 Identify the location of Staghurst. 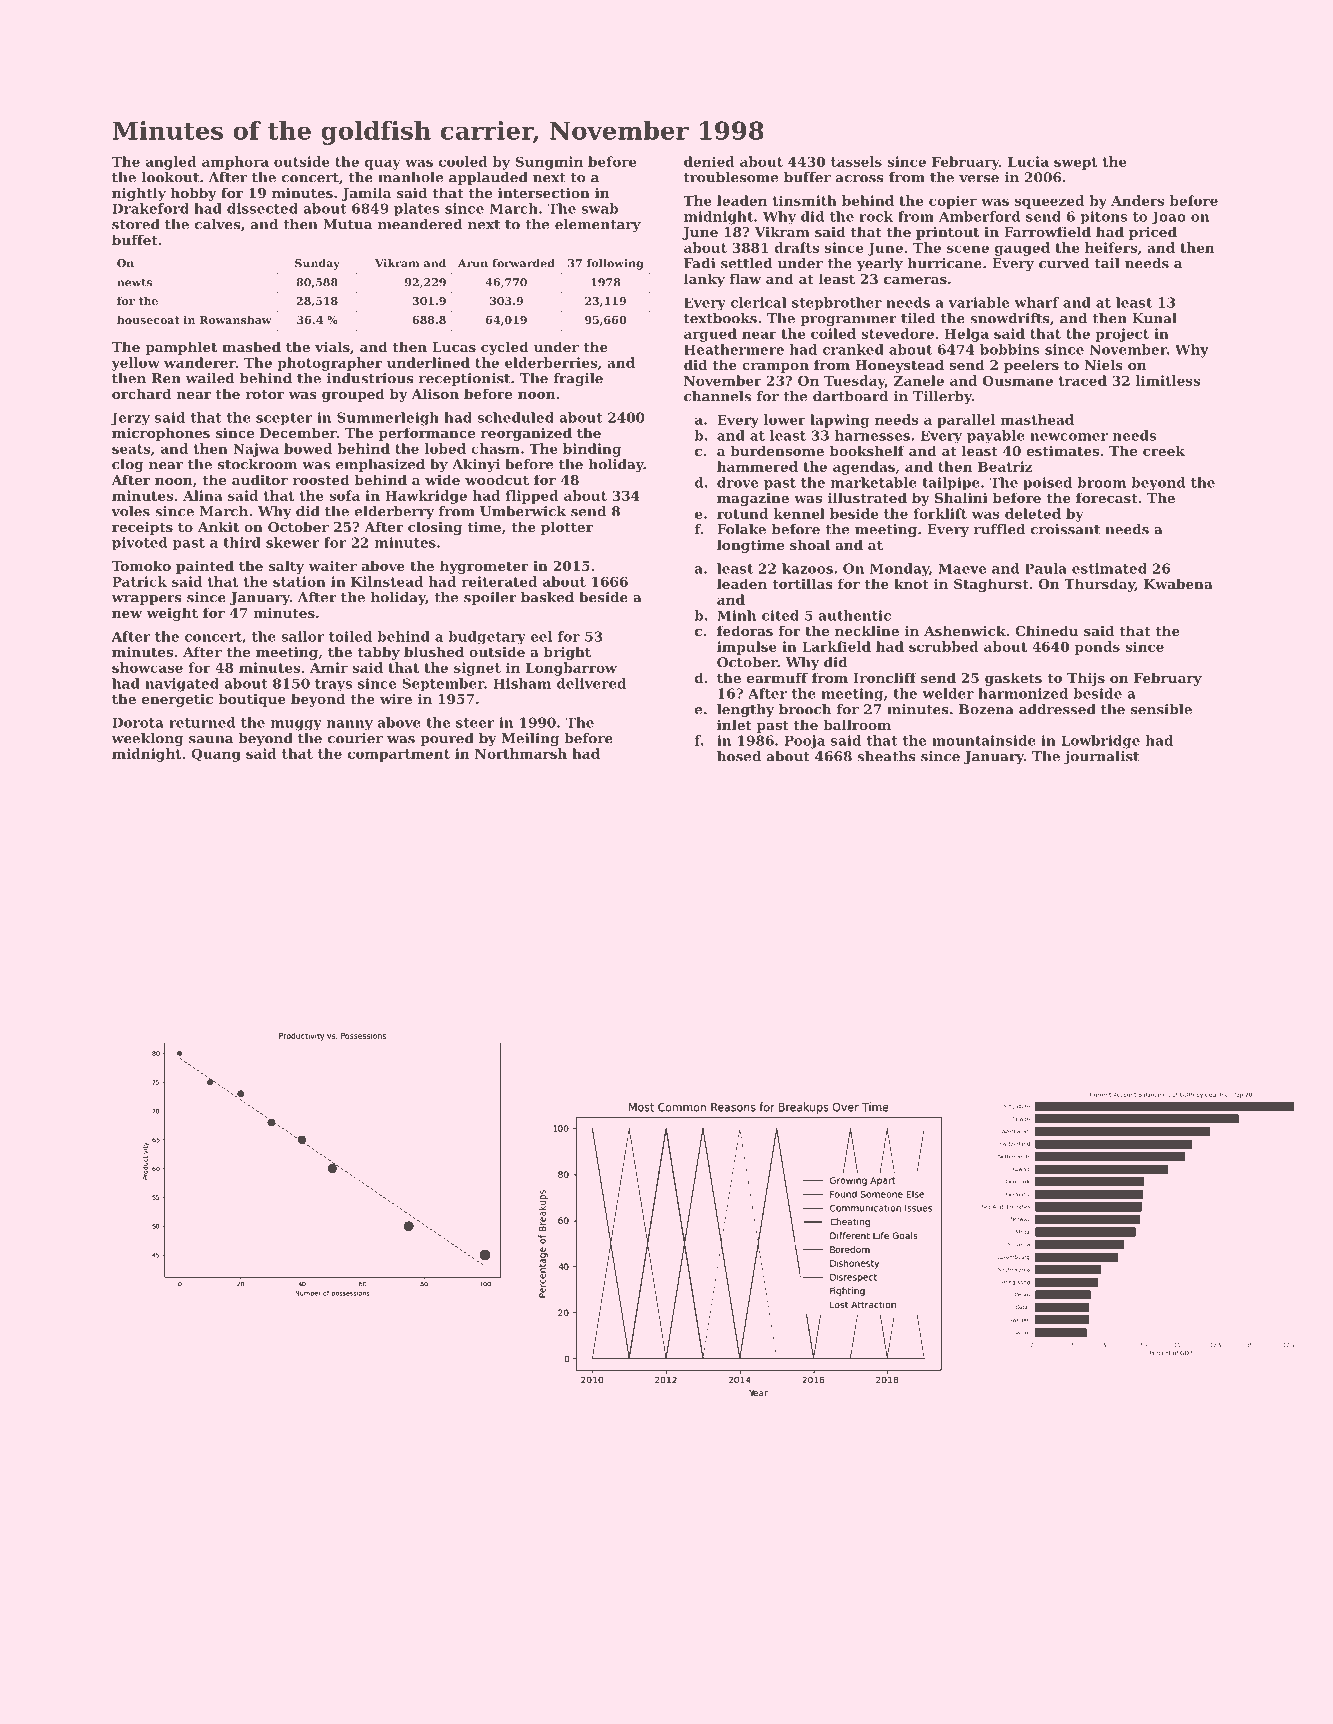
(991, 585).
